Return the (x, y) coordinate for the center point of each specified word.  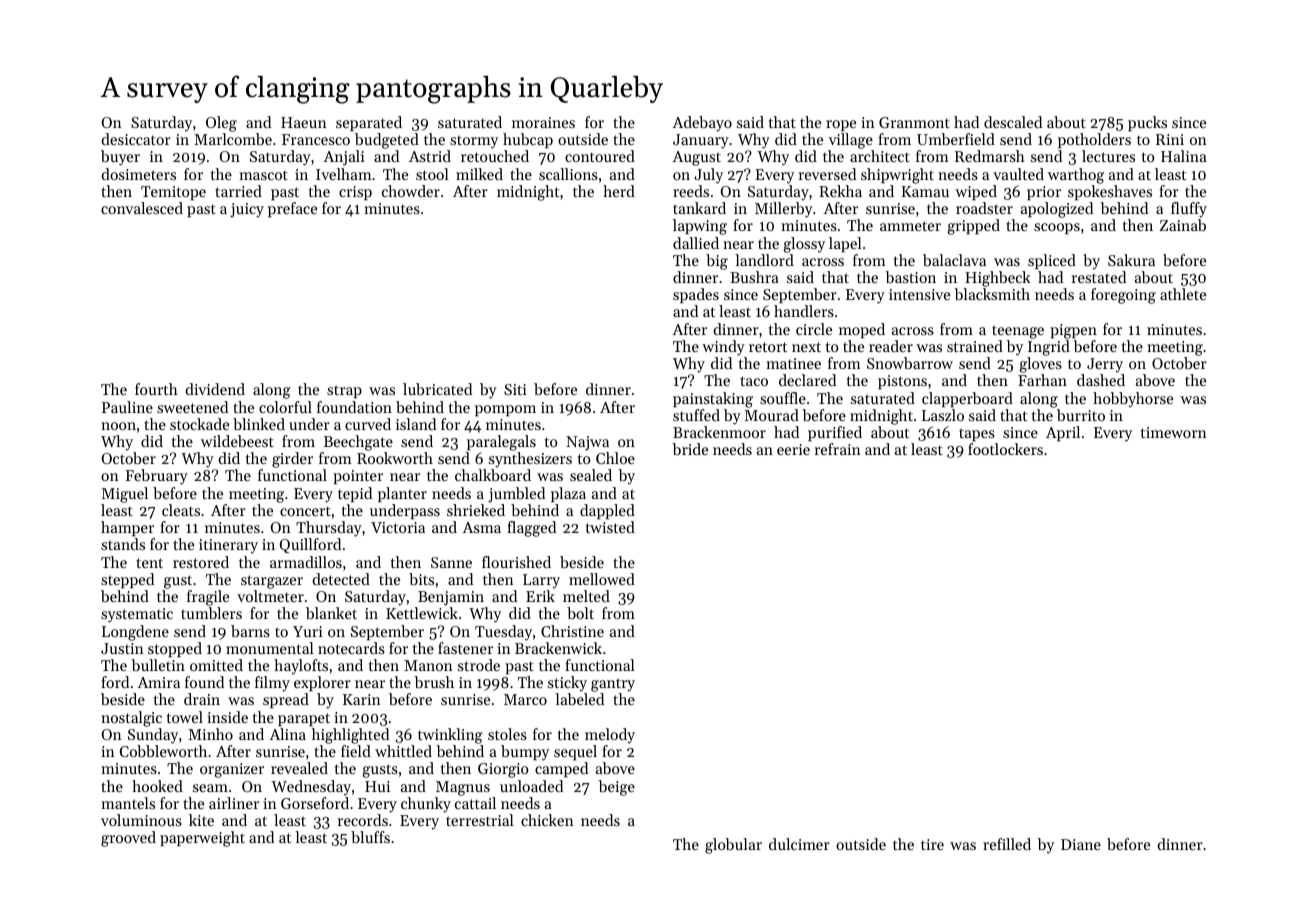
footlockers (1005, 449)
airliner (234, 803)
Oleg (221, 124)
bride (690, 449)
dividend (215, 389)
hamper (127, 528)
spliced (1052, 261)
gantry (613, 685)
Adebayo (702, 124)
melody (610, 736)
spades (696, 295)
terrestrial (480, 820)
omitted (216, 665)
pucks (1147, 123)
